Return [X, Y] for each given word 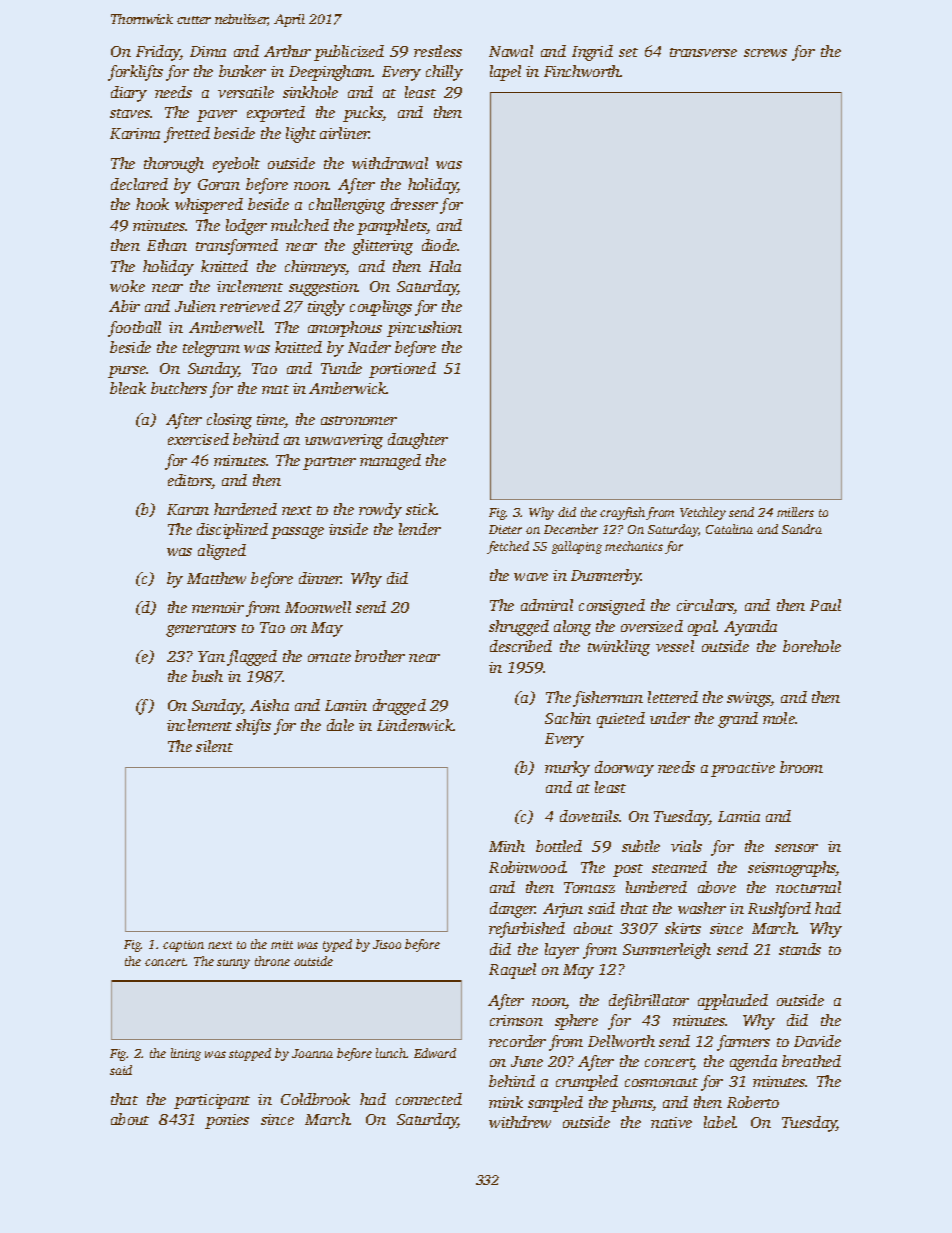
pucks [363, 114]
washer [702, 908]
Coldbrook [315, 1099]
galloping [577, 547]
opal [702, 628]
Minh [507, 846]
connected [429, 1099]
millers [795, 512]
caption [183, 946]
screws [765, 53]
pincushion [424, 329]
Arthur [287, 51]
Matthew [216, 578]
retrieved [250, 306]
